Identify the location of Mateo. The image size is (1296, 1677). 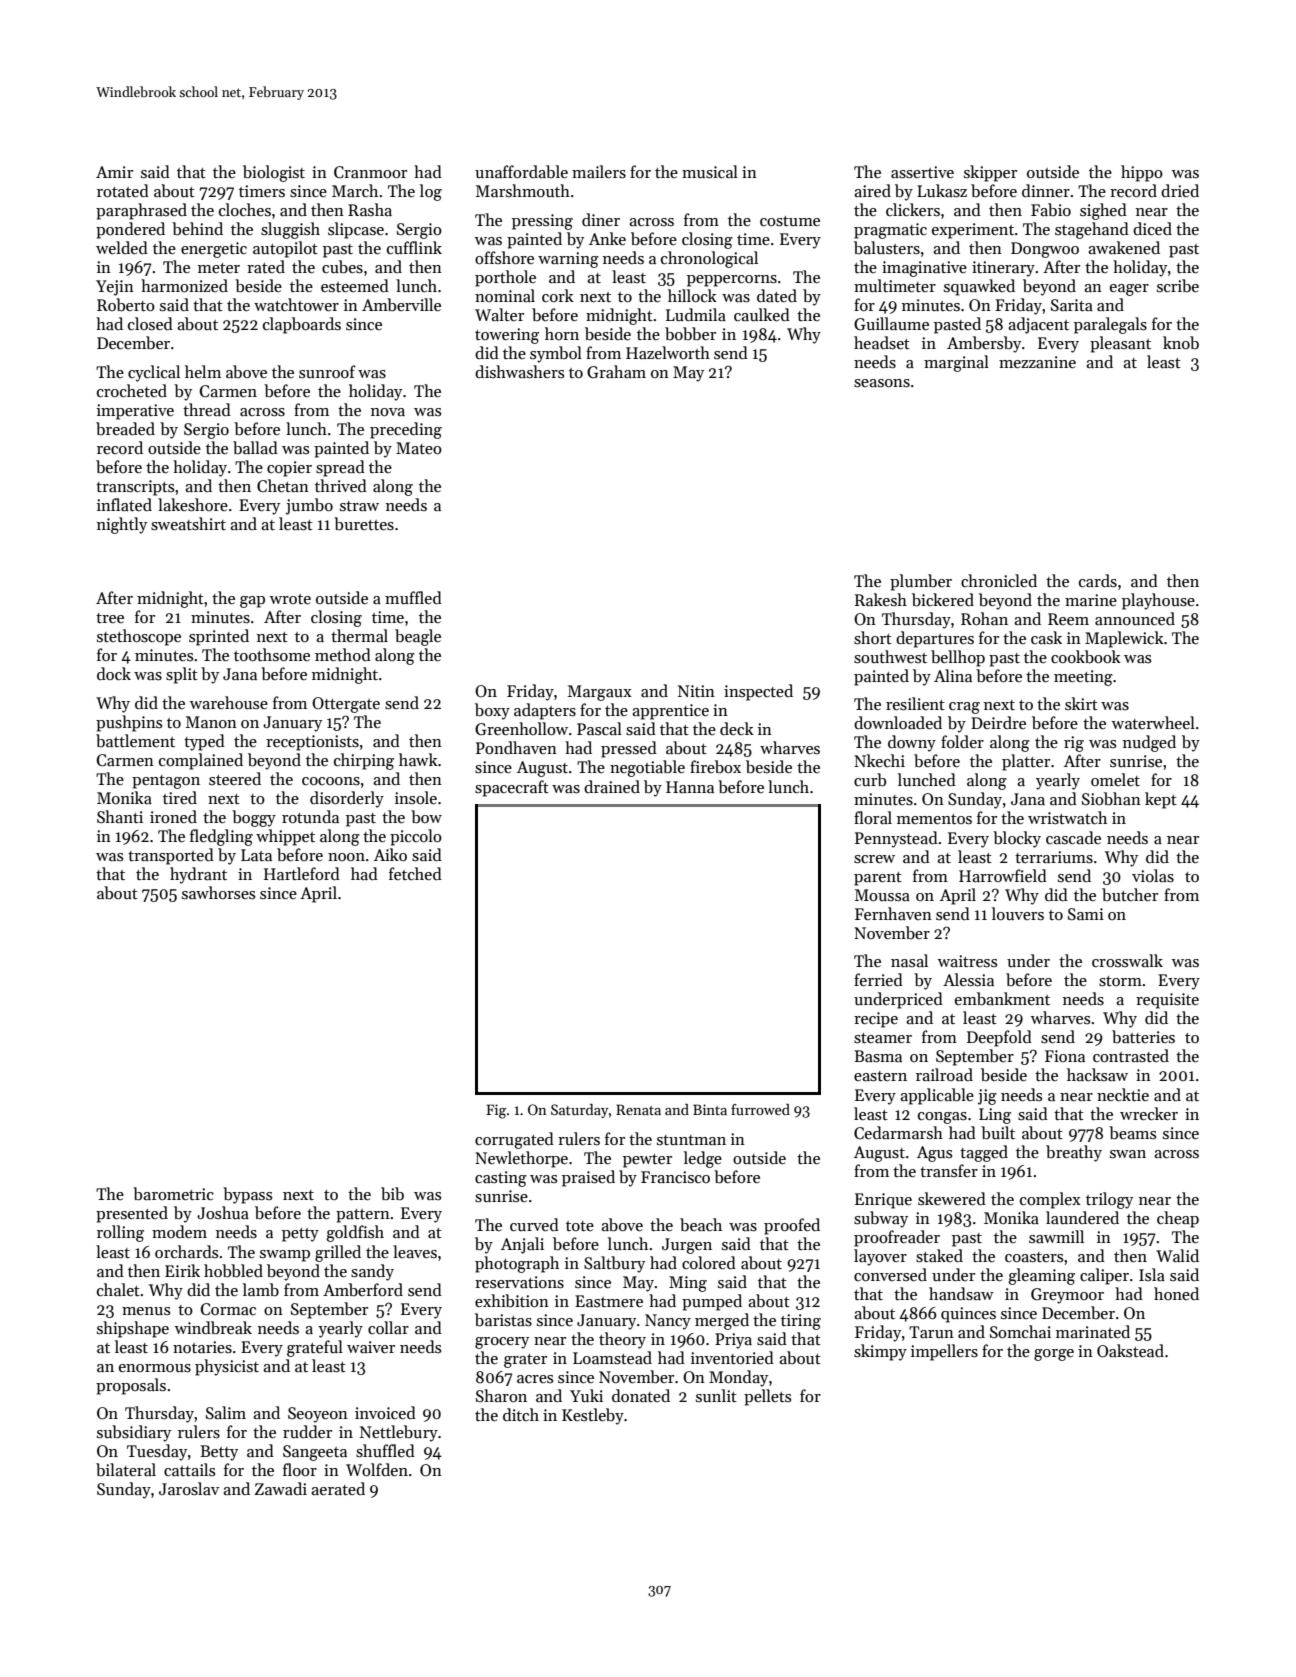
(419, 448).
